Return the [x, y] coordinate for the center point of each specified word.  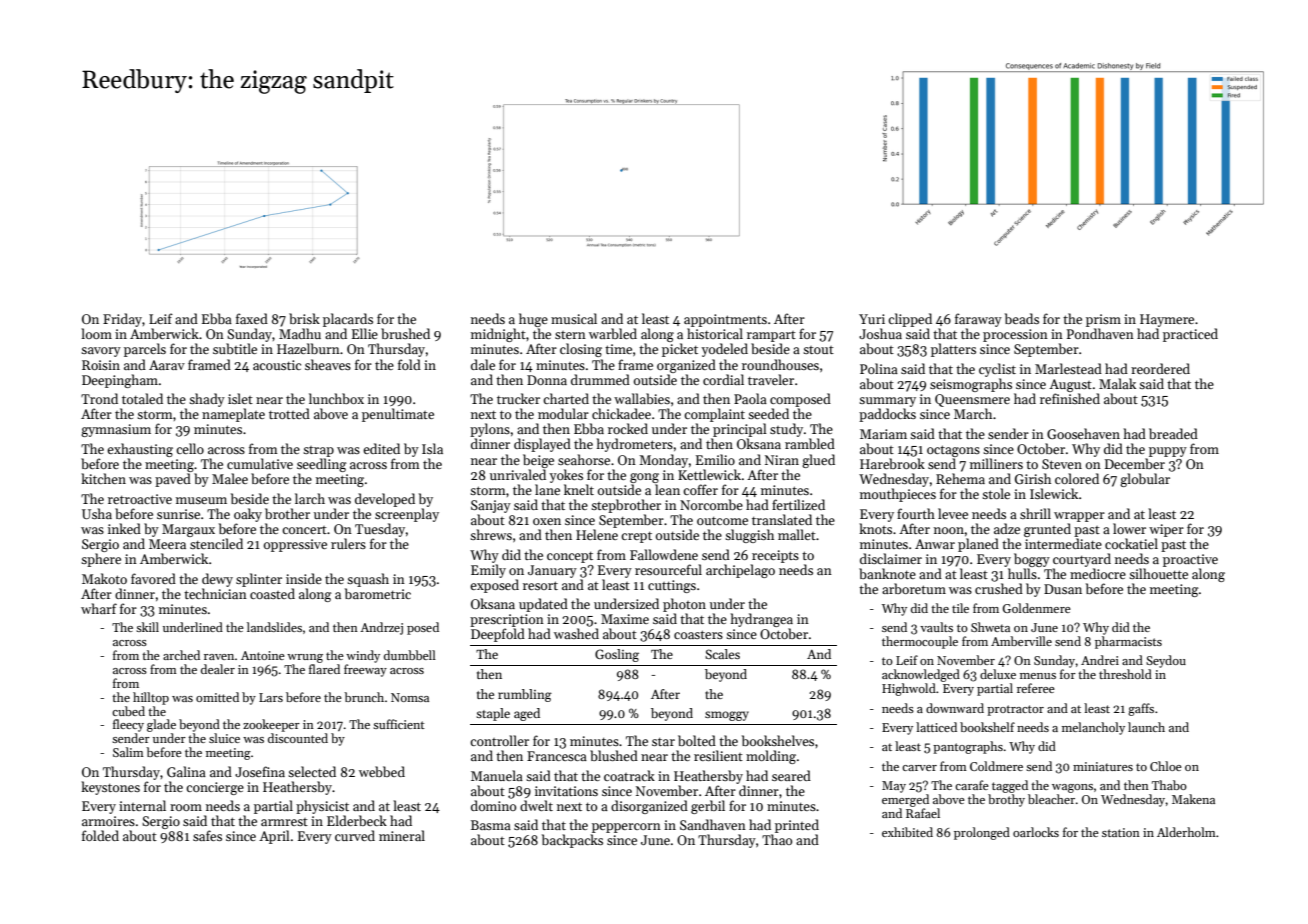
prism [1103, 320]
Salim [128, 752]
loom [96, 333]
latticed [936, 727]
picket [680, 350]
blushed [614, 755]
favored [153, 578]
